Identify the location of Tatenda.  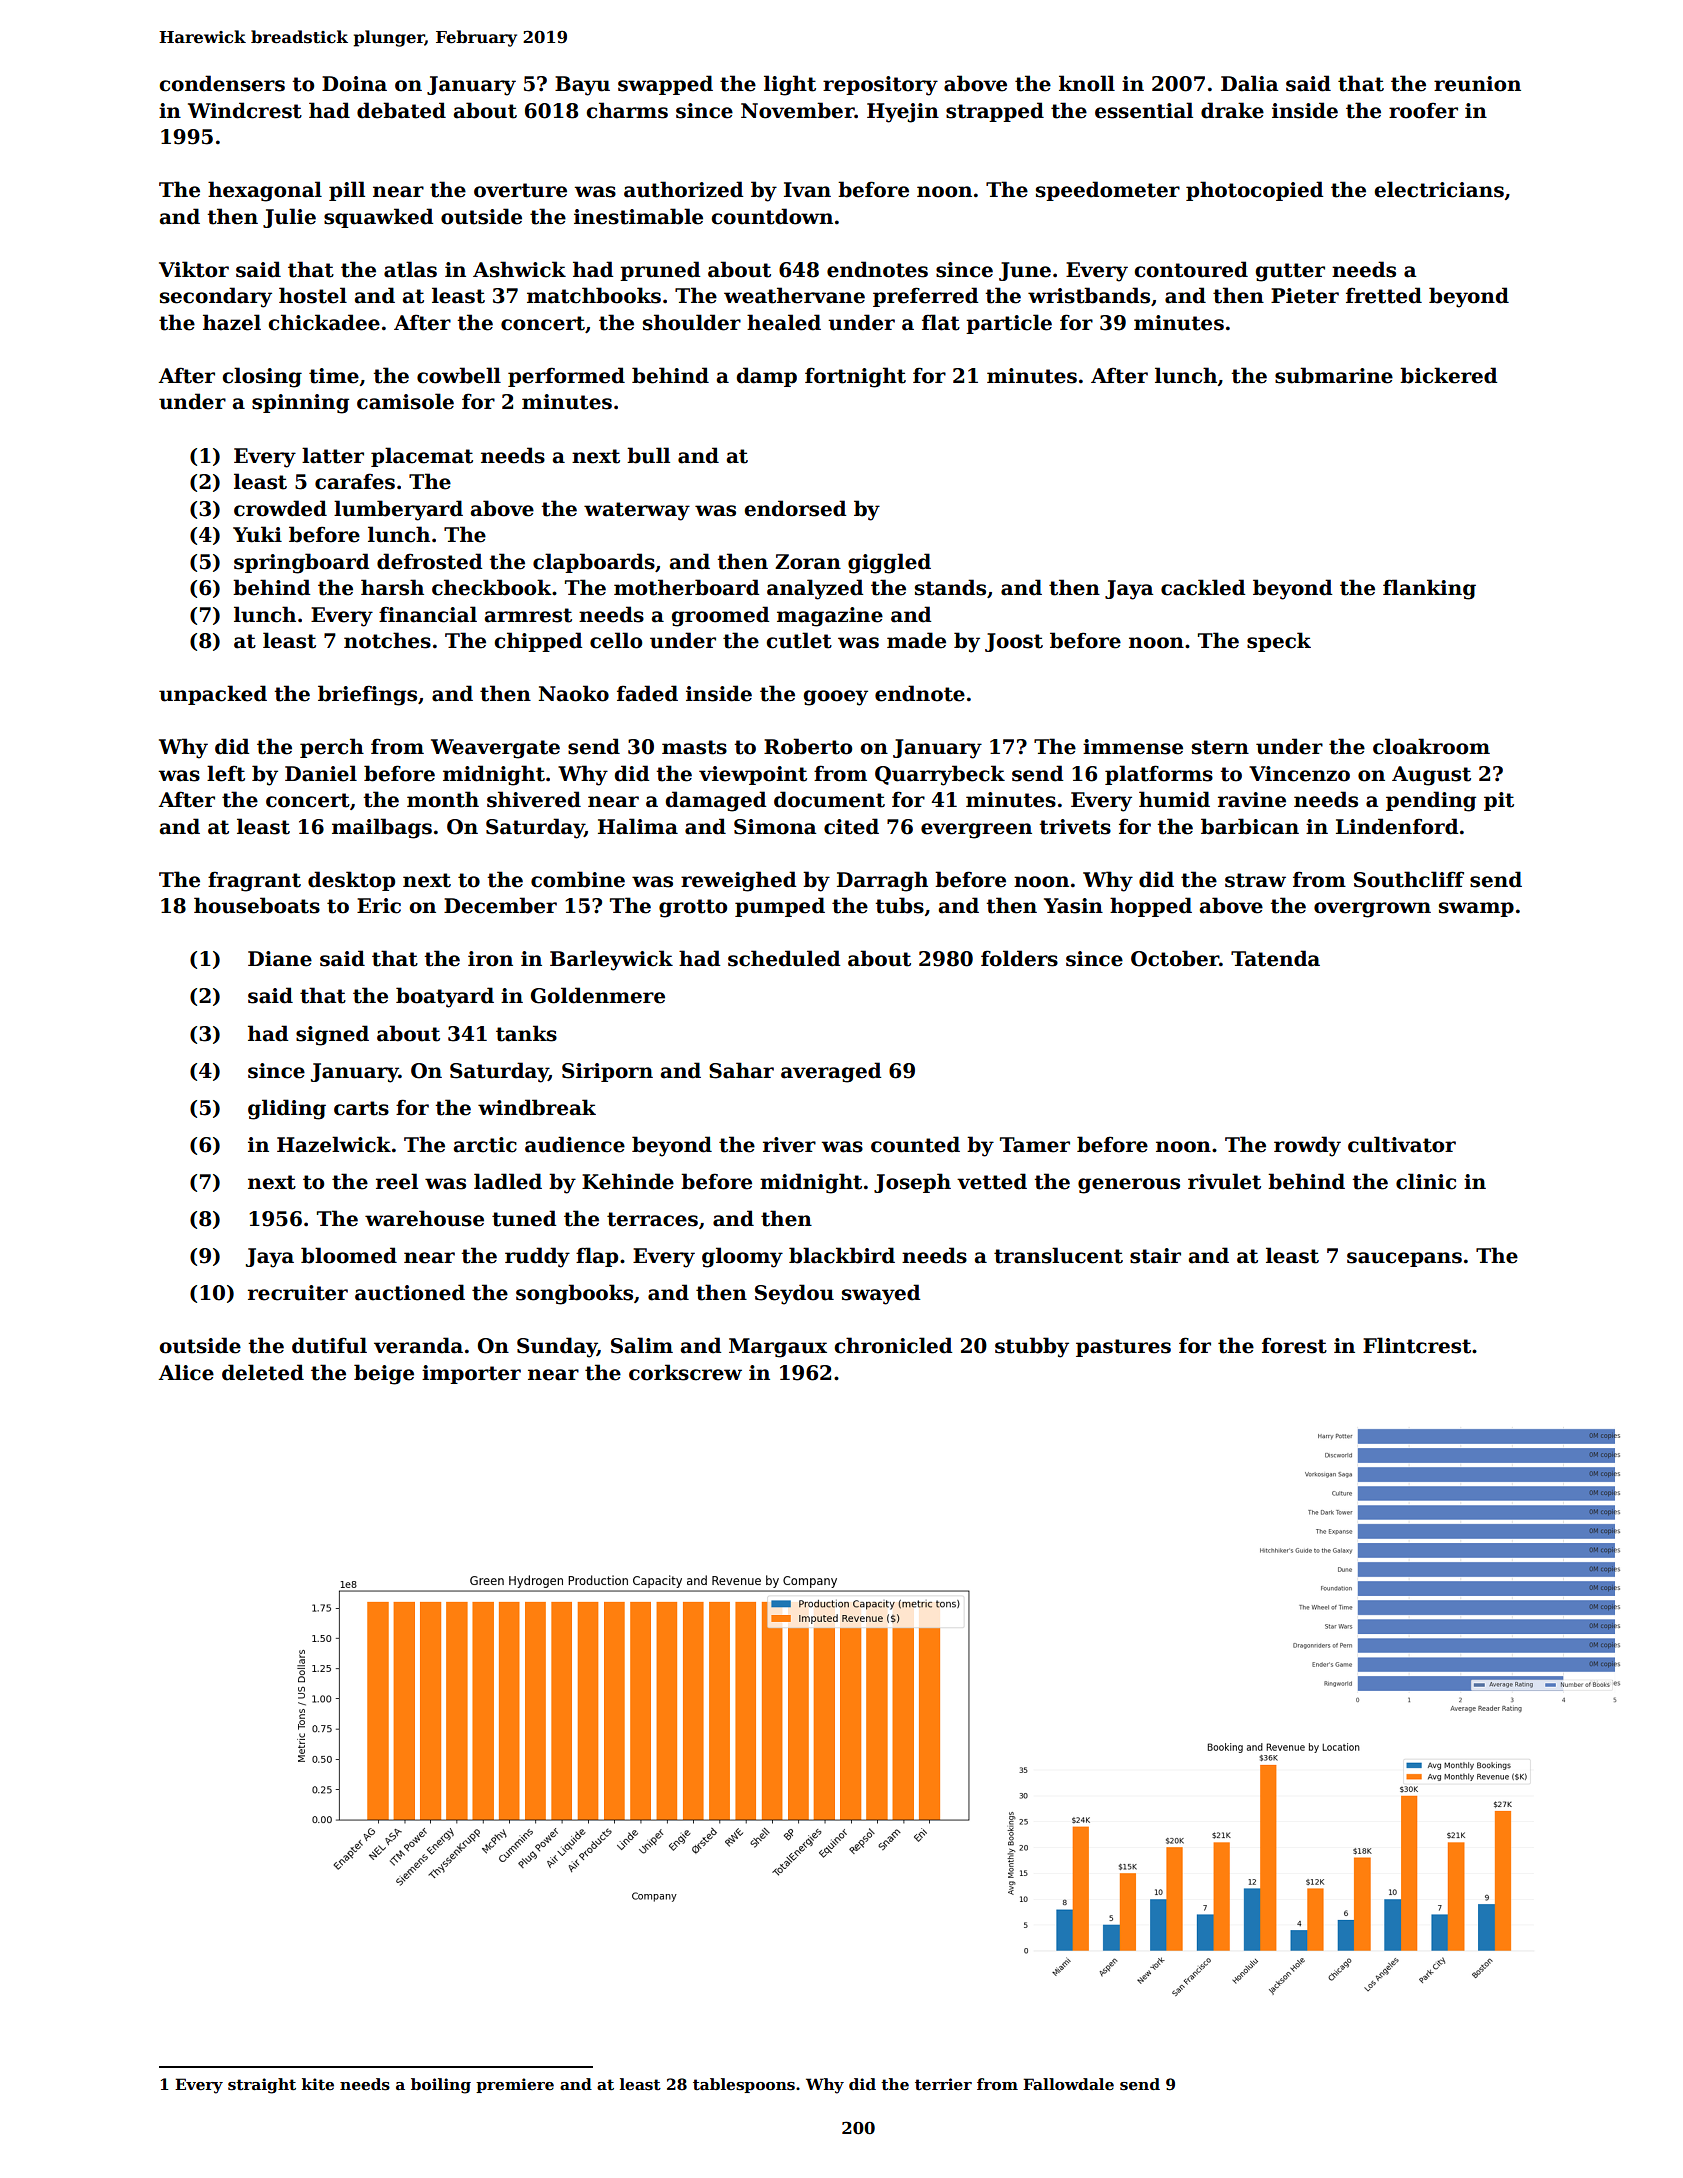
(1275, 958).
